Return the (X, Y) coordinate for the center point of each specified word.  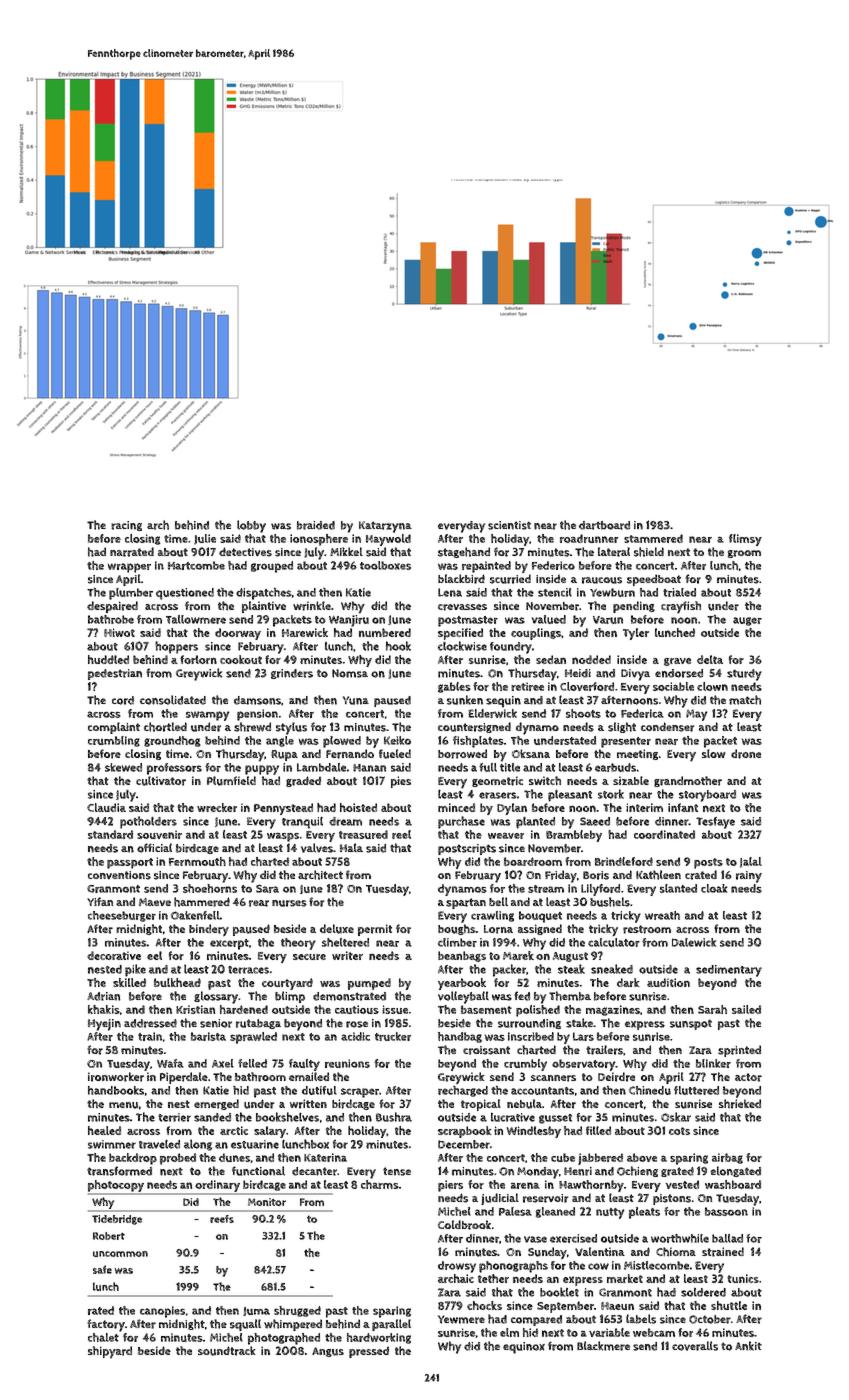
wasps (283, 837)
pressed (369, 1352)
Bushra (394, 1117)
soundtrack (227, 1351)
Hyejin (104, 1025)
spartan (466, 903)
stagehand (464, 552)
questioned (185, 594)
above (642, 1157)
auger (747, 621)
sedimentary (729, 971)
